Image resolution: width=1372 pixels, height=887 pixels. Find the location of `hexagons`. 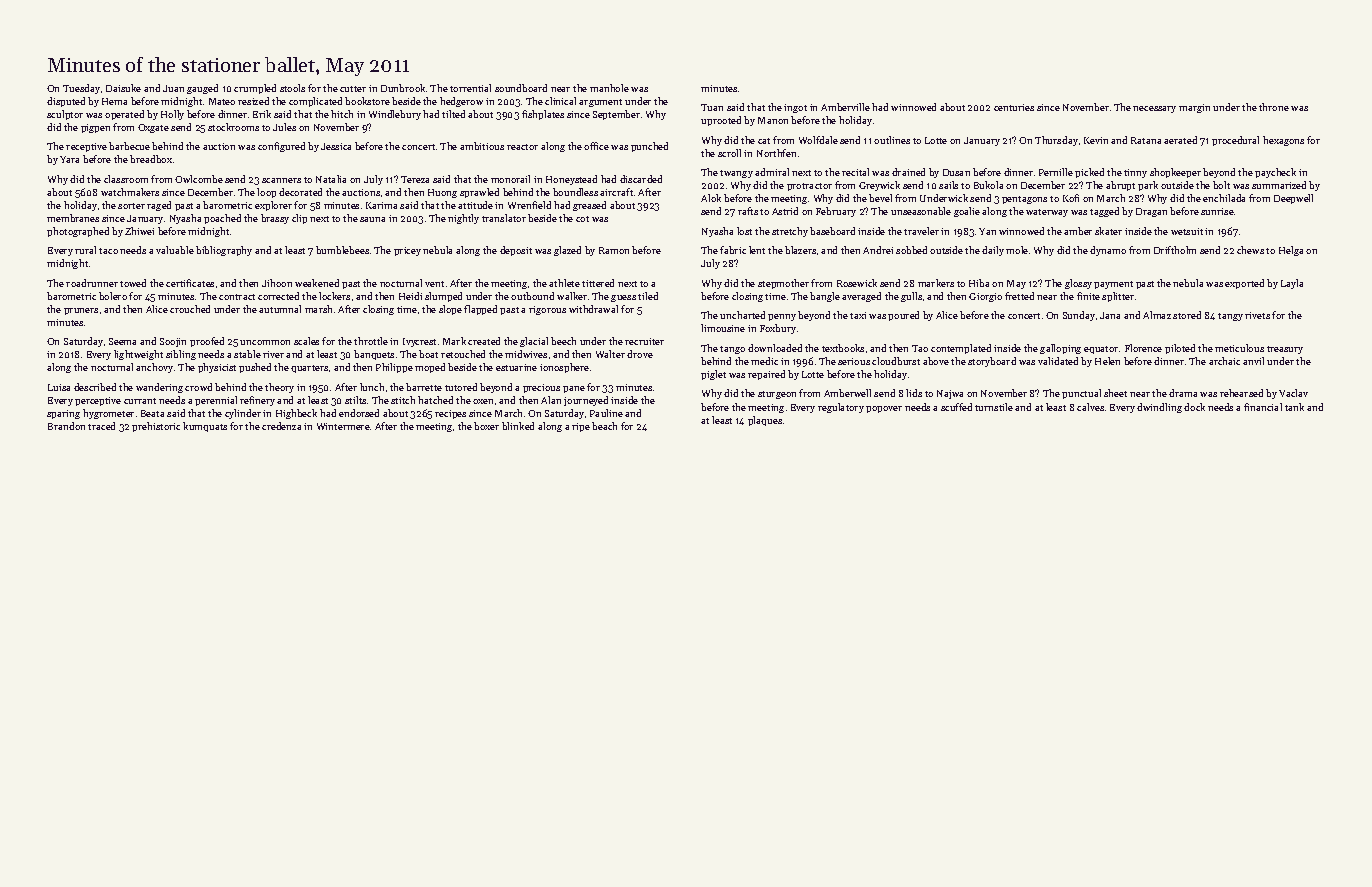

hexagons is located at coordinates (1283, 141).
